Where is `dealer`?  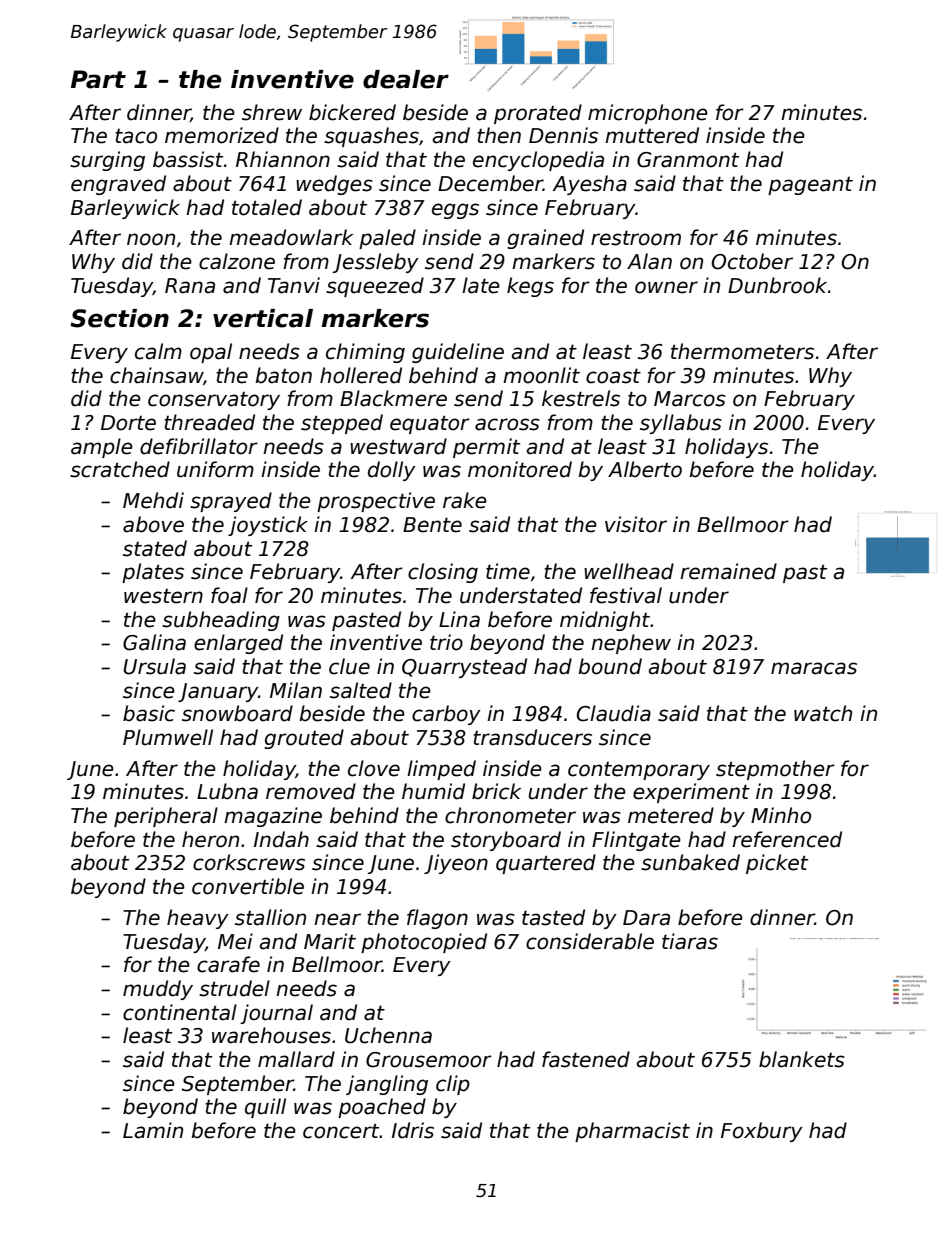
dealer is located at coordinates (406, 79).
